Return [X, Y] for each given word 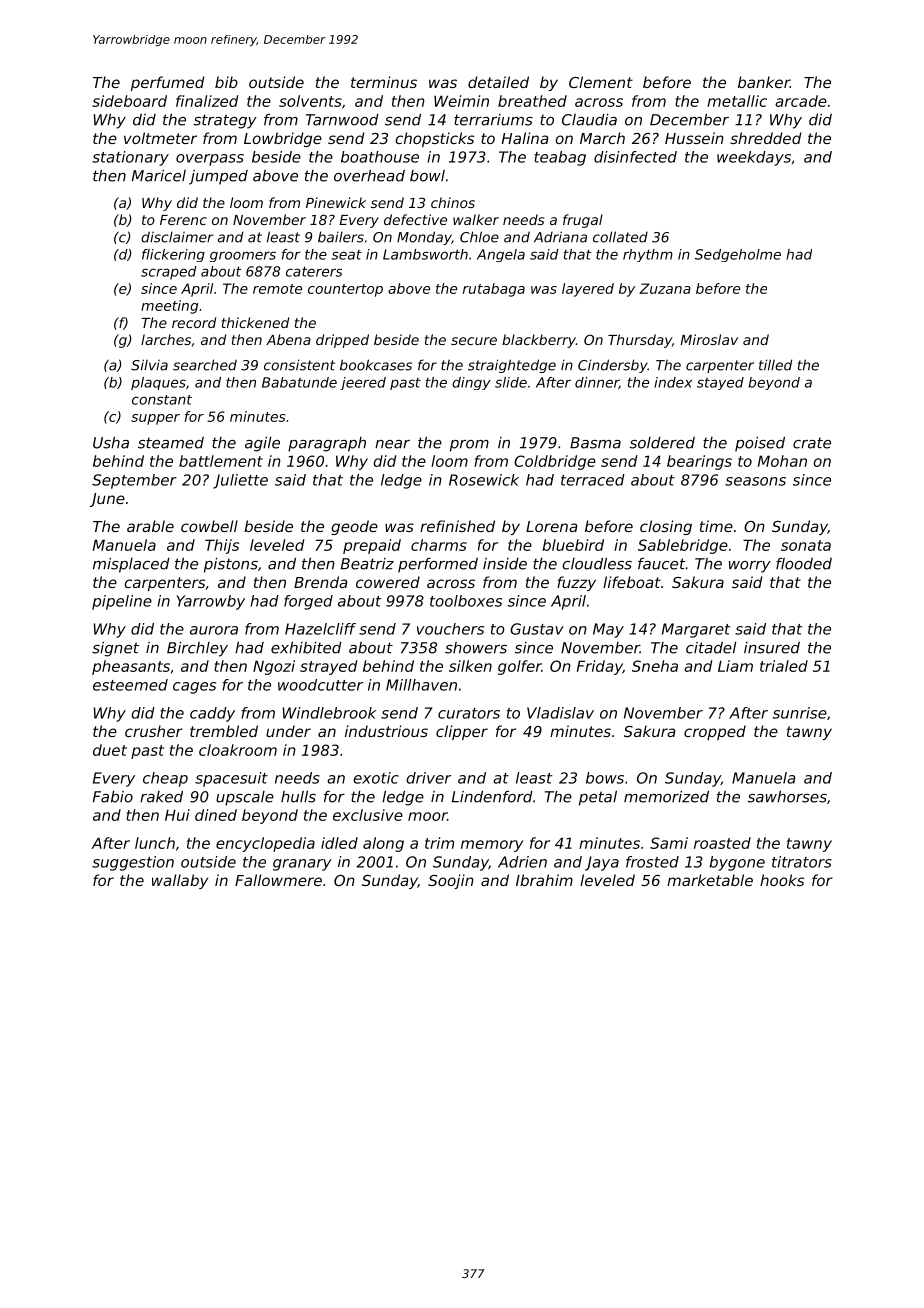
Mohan [782, 461]
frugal [583, 221]
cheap [165, 779]
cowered [388, 582]
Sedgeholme [738, 255]
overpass [210, 160]
